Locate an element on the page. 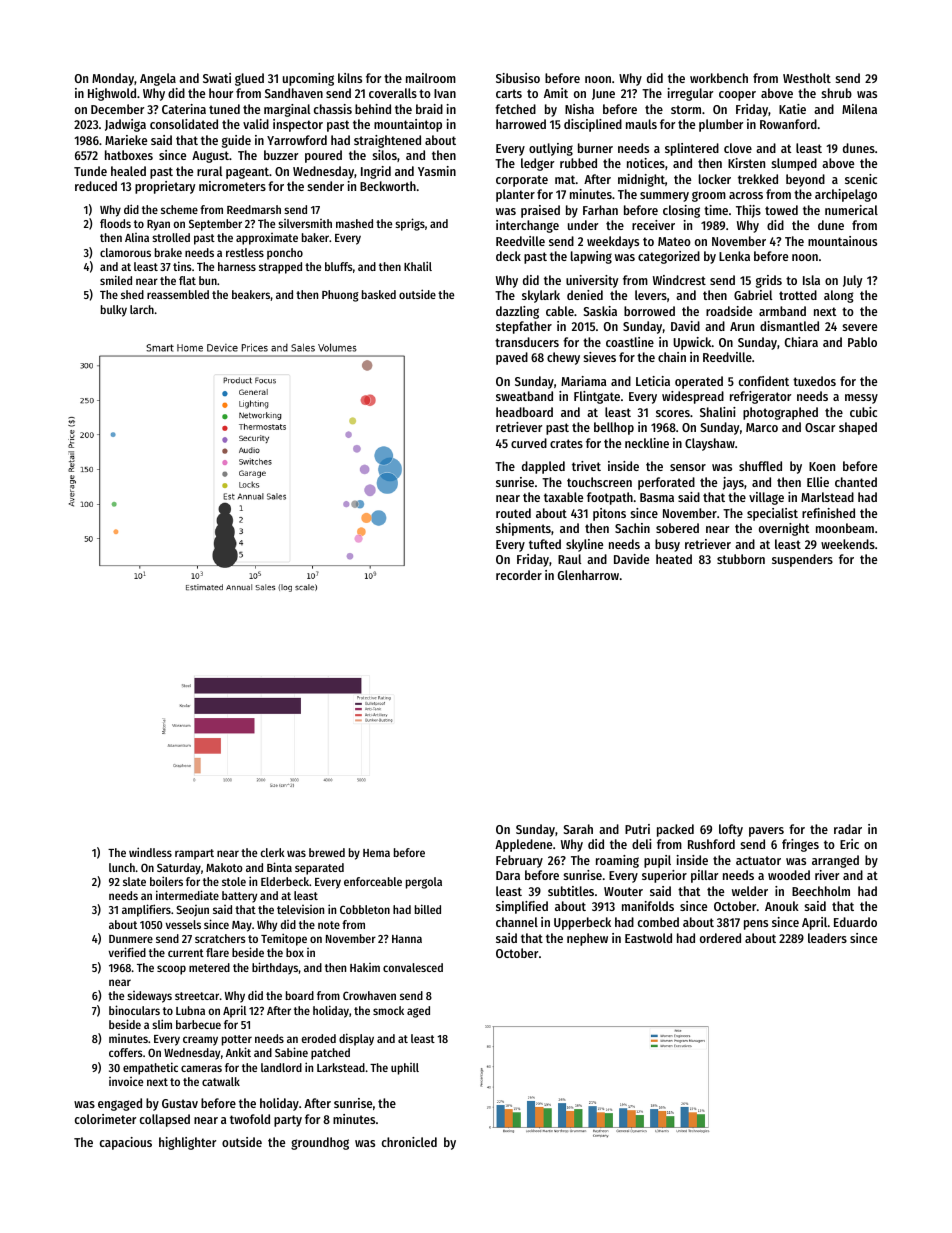 The image size is (952, 1233). operated is located at coordinates (699, 382).
